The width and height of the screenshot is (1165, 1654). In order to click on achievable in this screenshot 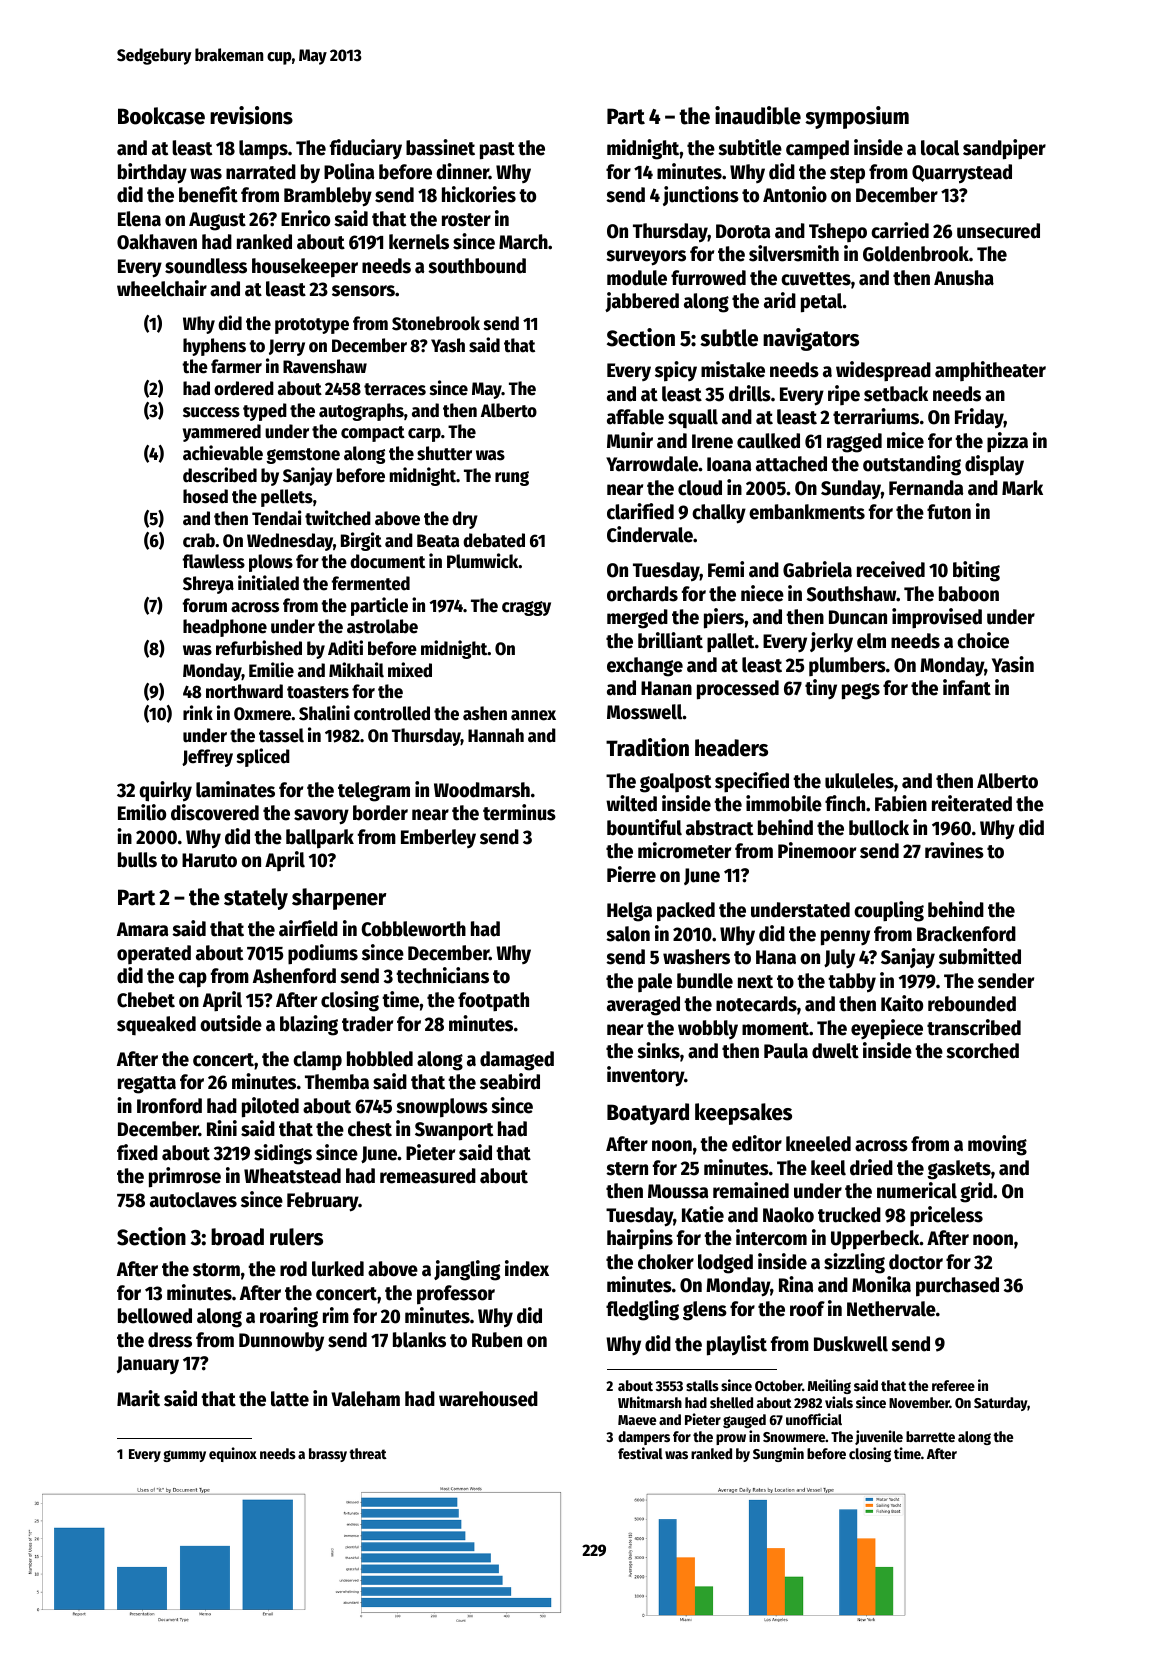, I will do `click(223, 453)`.
